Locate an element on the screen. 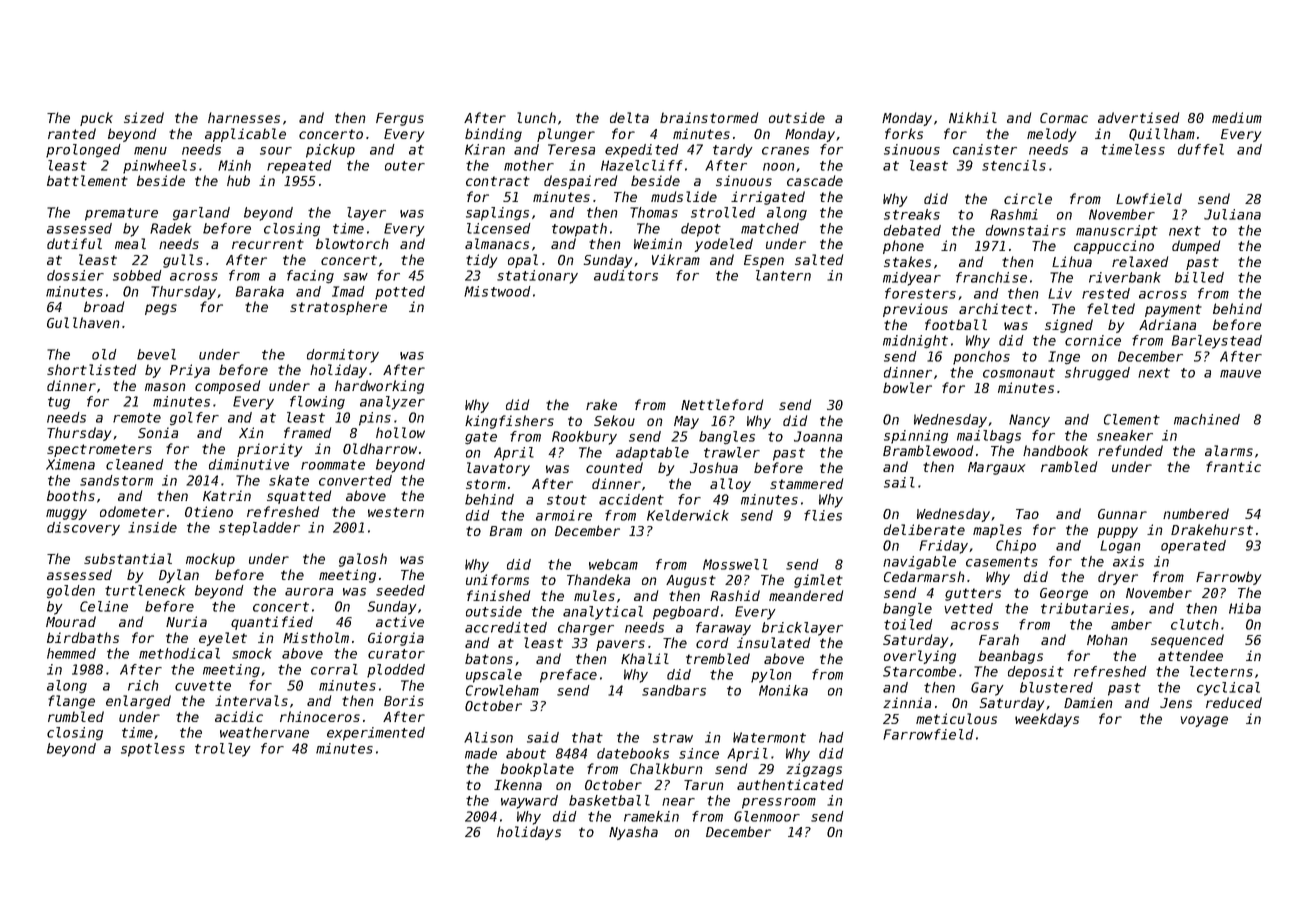 This screenshot has height=924, width=1308. towpath is located at coordinates (579, 230).
